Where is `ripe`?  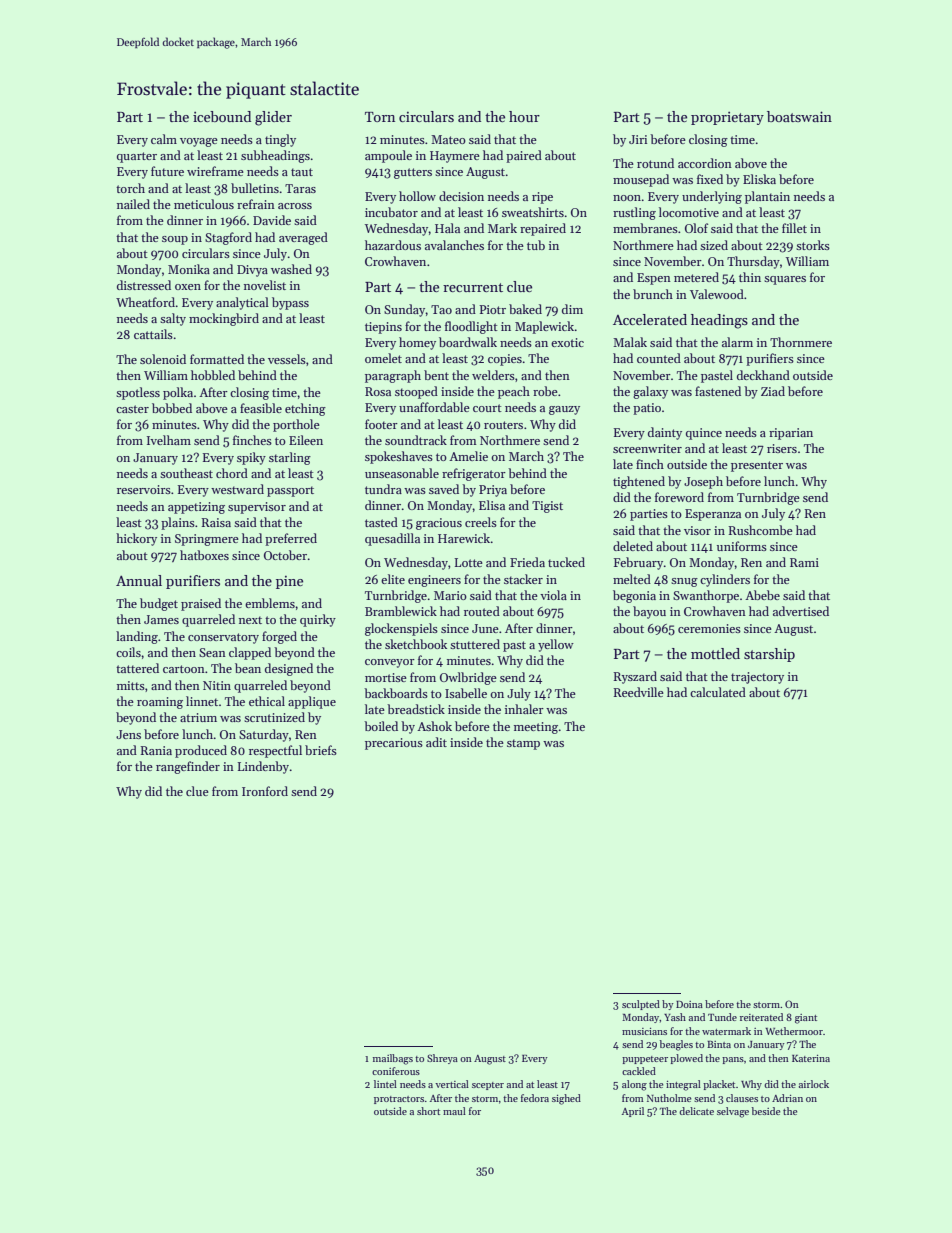 ripe is located at coordinates (542, 198).
